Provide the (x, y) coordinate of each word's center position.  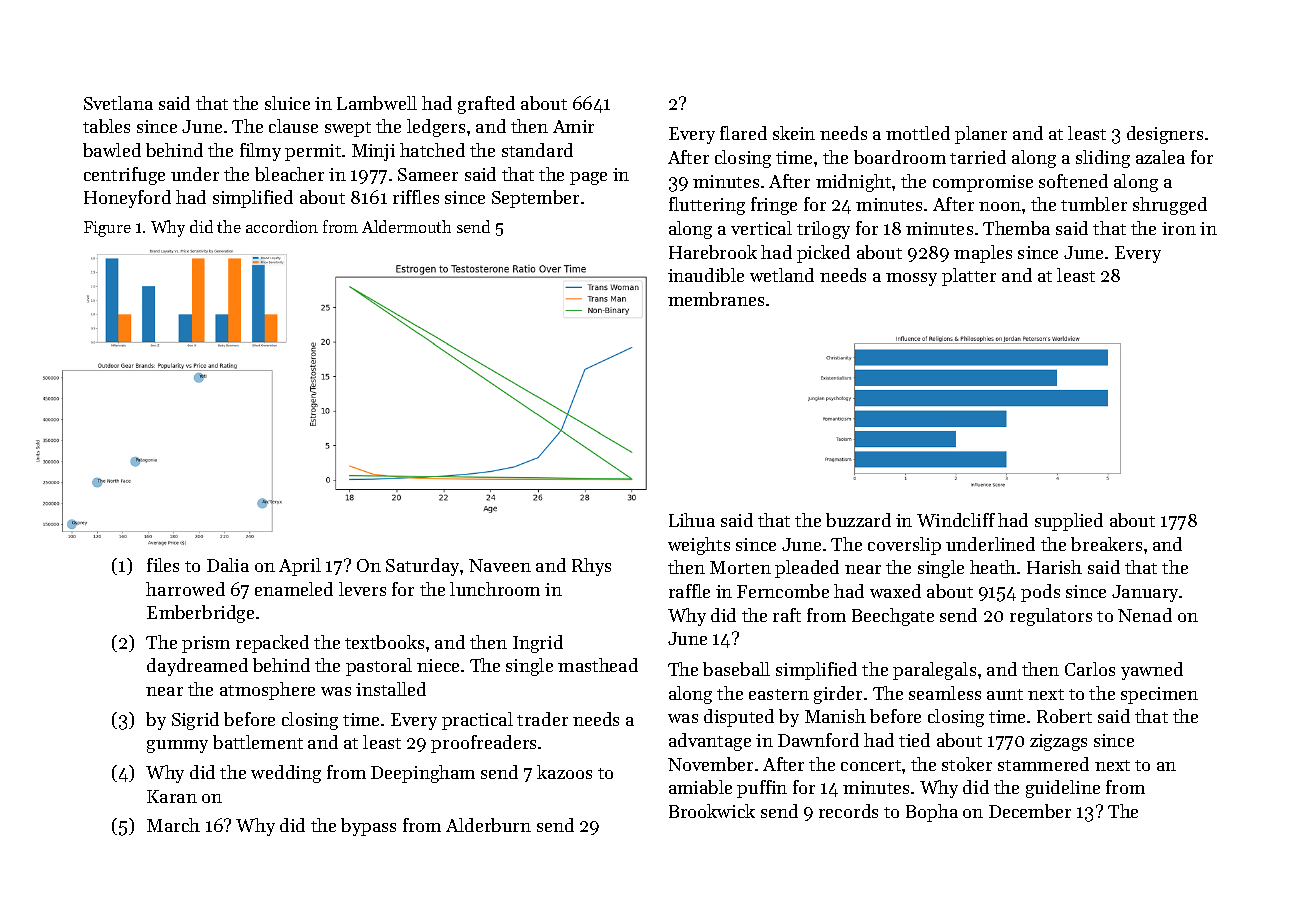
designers (1165, 135)
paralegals (934, 671)
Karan (172, 796)
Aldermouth (406, 226)
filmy (260, 152)
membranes (716, 299)
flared (743, 133)
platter (969, 277)
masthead (598, 665)
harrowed (185, 589)
